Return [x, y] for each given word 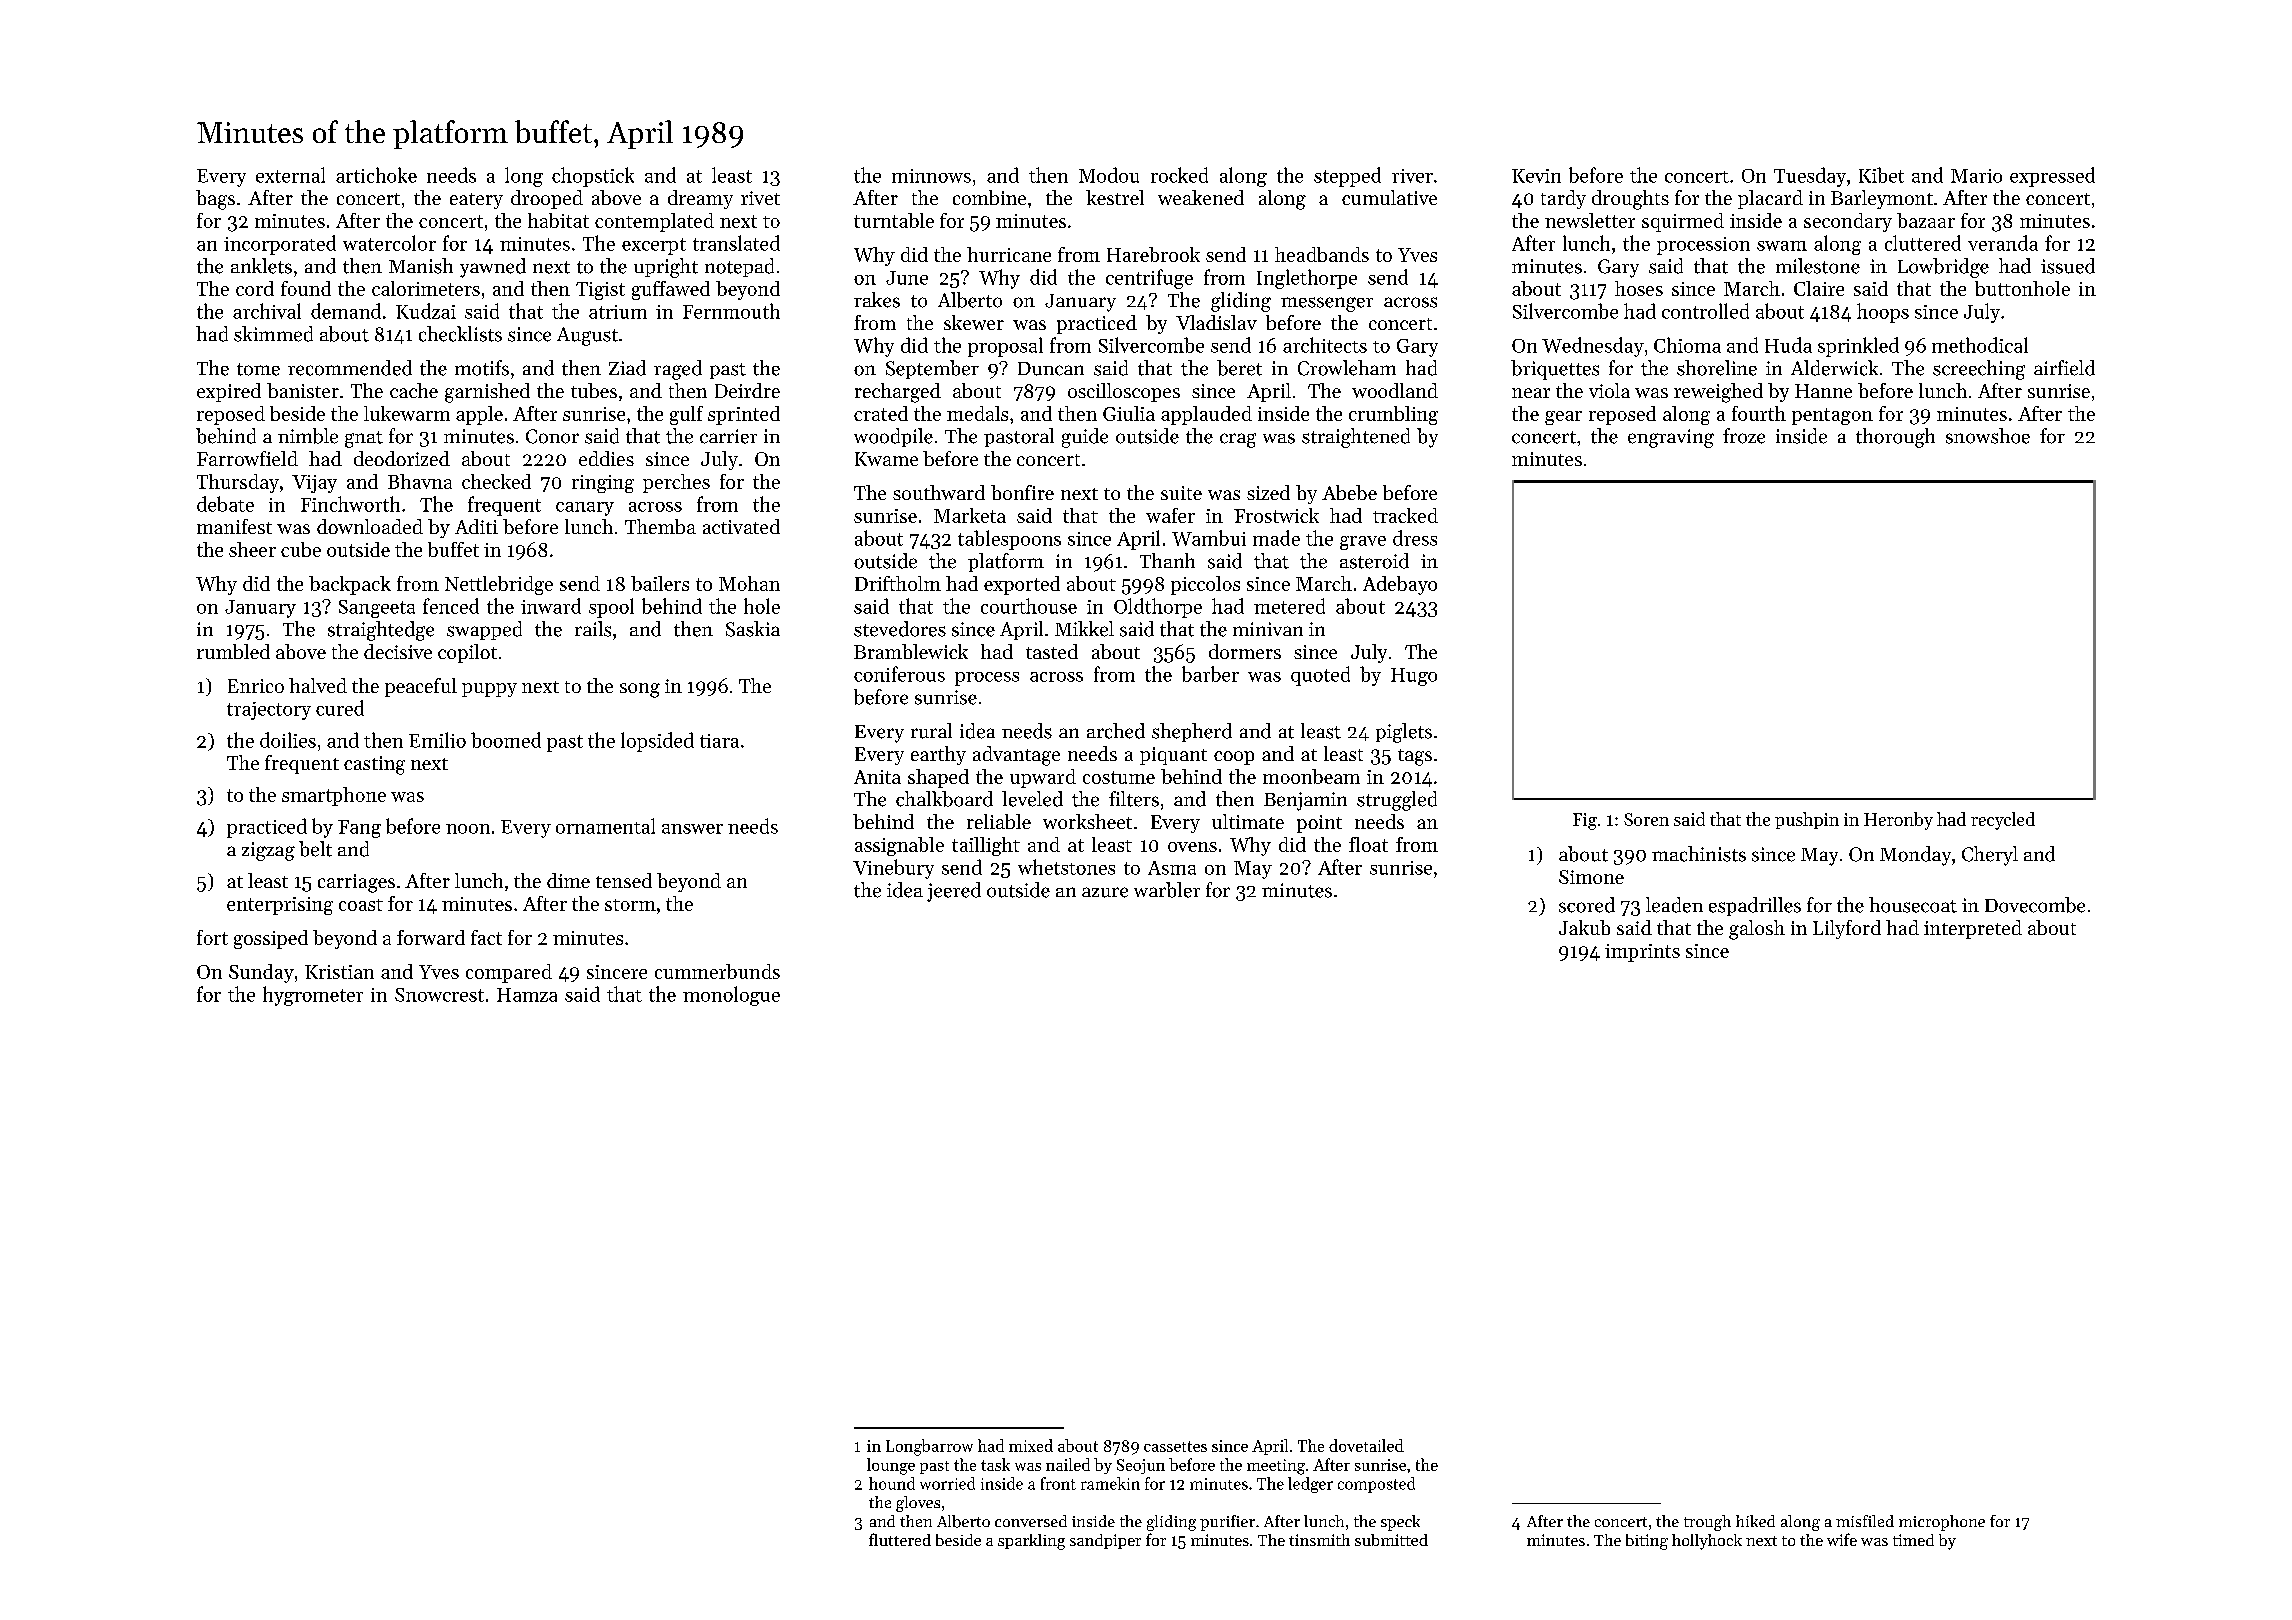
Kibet [1881, 175]
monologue [731, 996]
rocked [1179, 175]
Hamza [527, 995]
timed [1913, 1540]
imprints [1642, 953]
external [290, 175]
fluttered [900, 1539]
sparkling [1031, 1542]
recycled [2003, 821]
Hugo [1414, 677]
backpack [350, 585]
